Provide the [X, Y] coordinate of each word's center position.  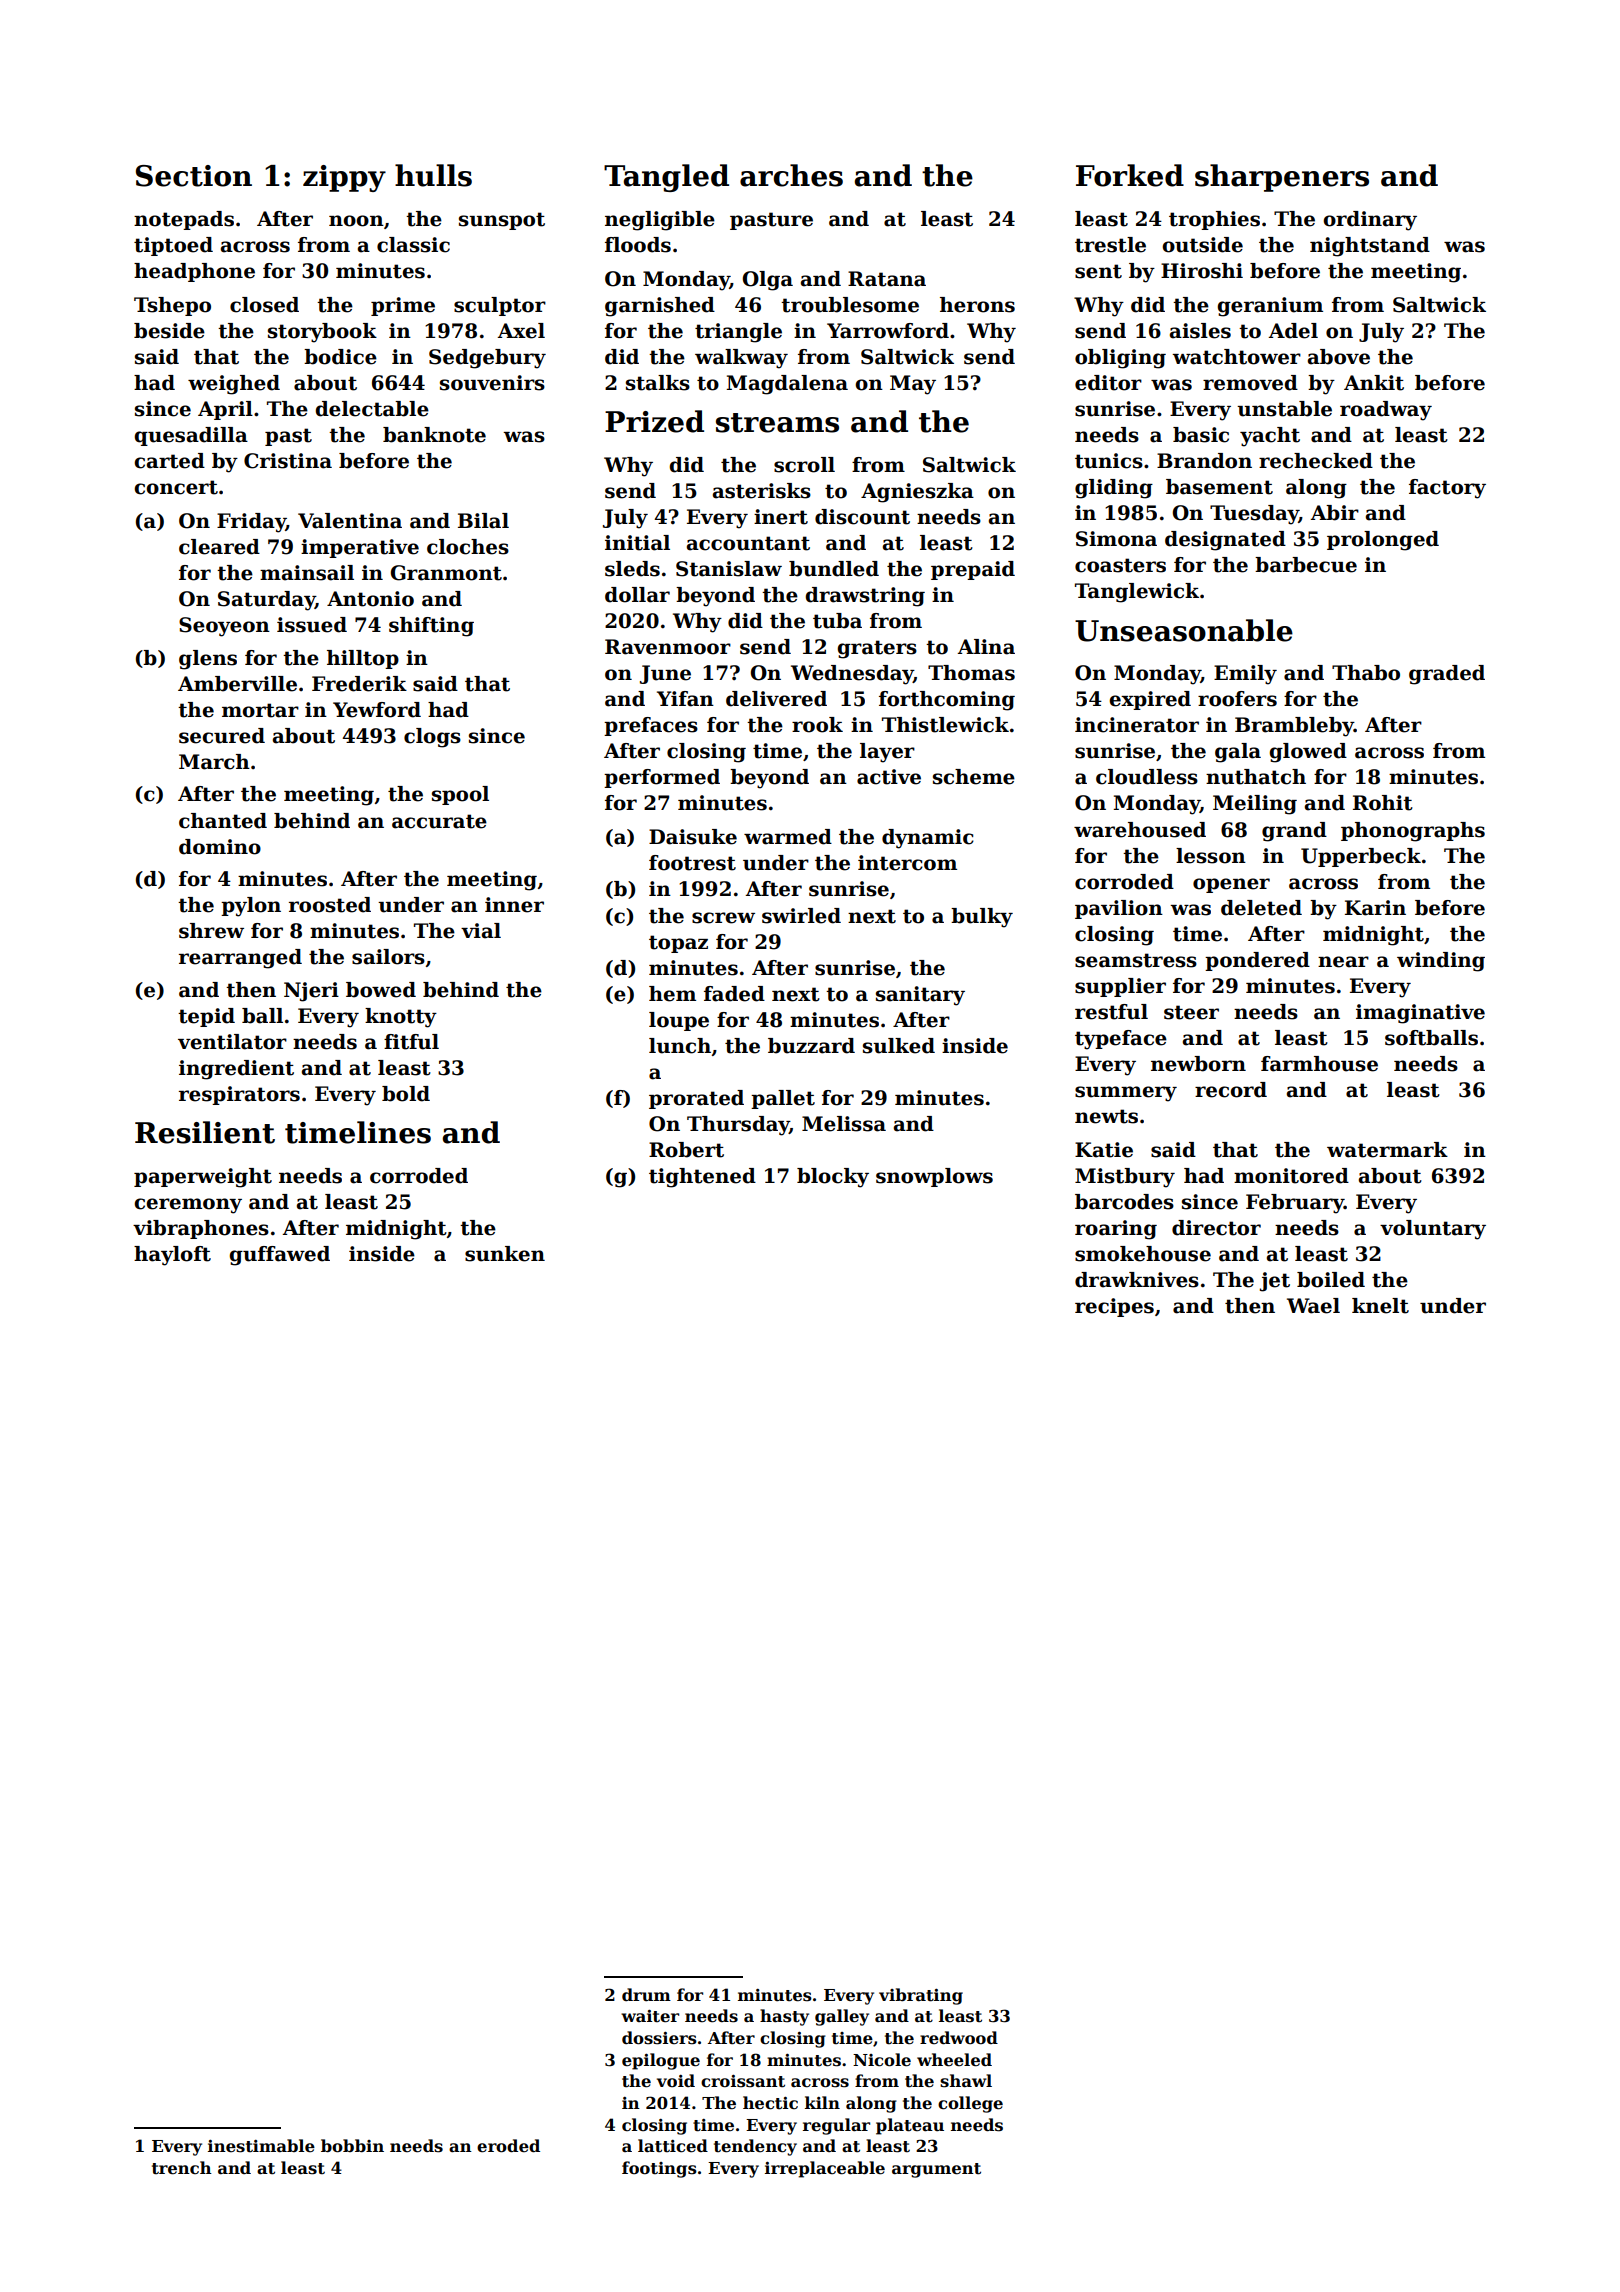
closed [264, 305]
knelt [1380, 1306]
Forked [1130, 175]
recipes [1114, 1307]
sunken [505, 1254]
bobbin [352, 2146]
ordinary [1370, 221]
